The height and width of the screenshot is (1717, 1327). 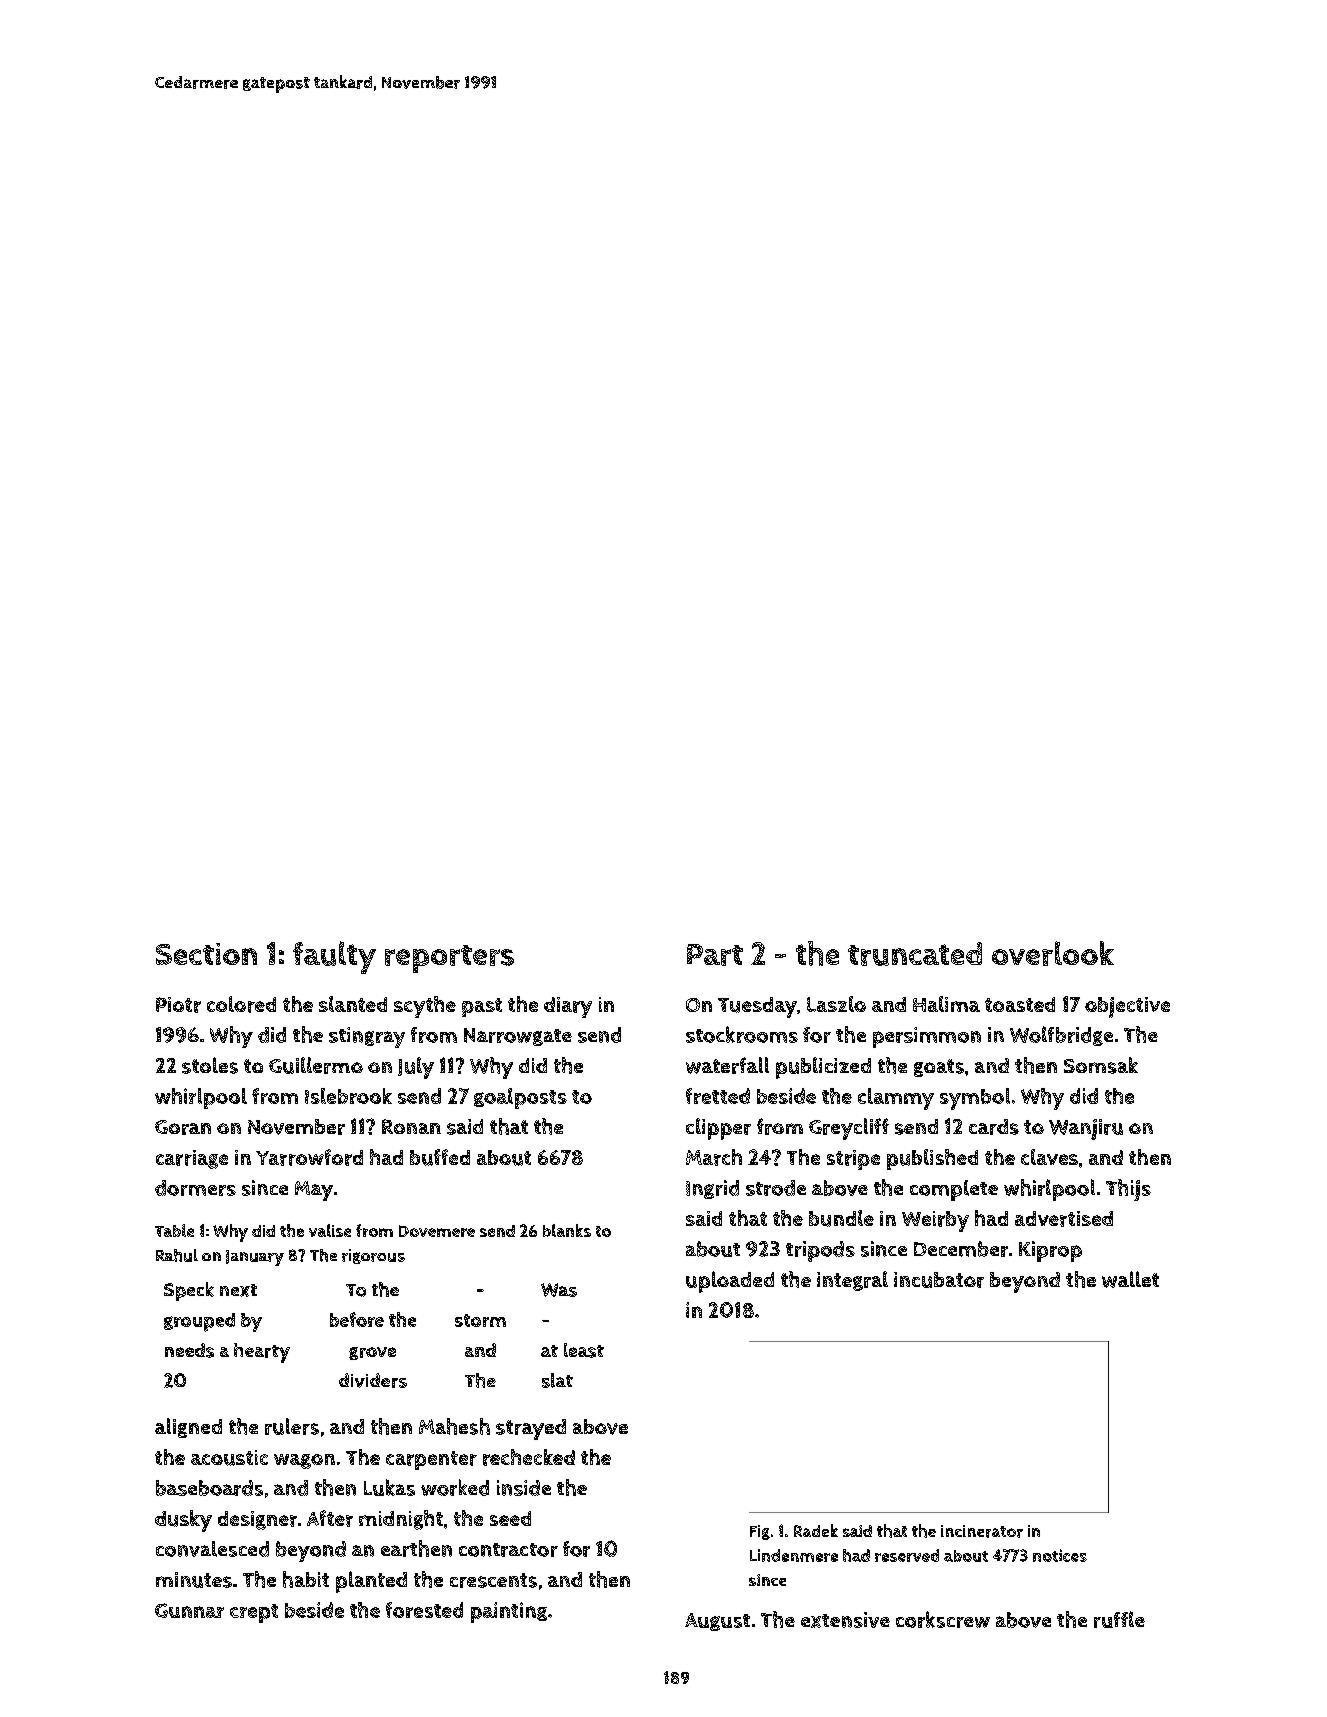 What do you see at coordinates (939, 1280) in the screenshot?
I see `incubator` at bounding box center [939, 1280].
